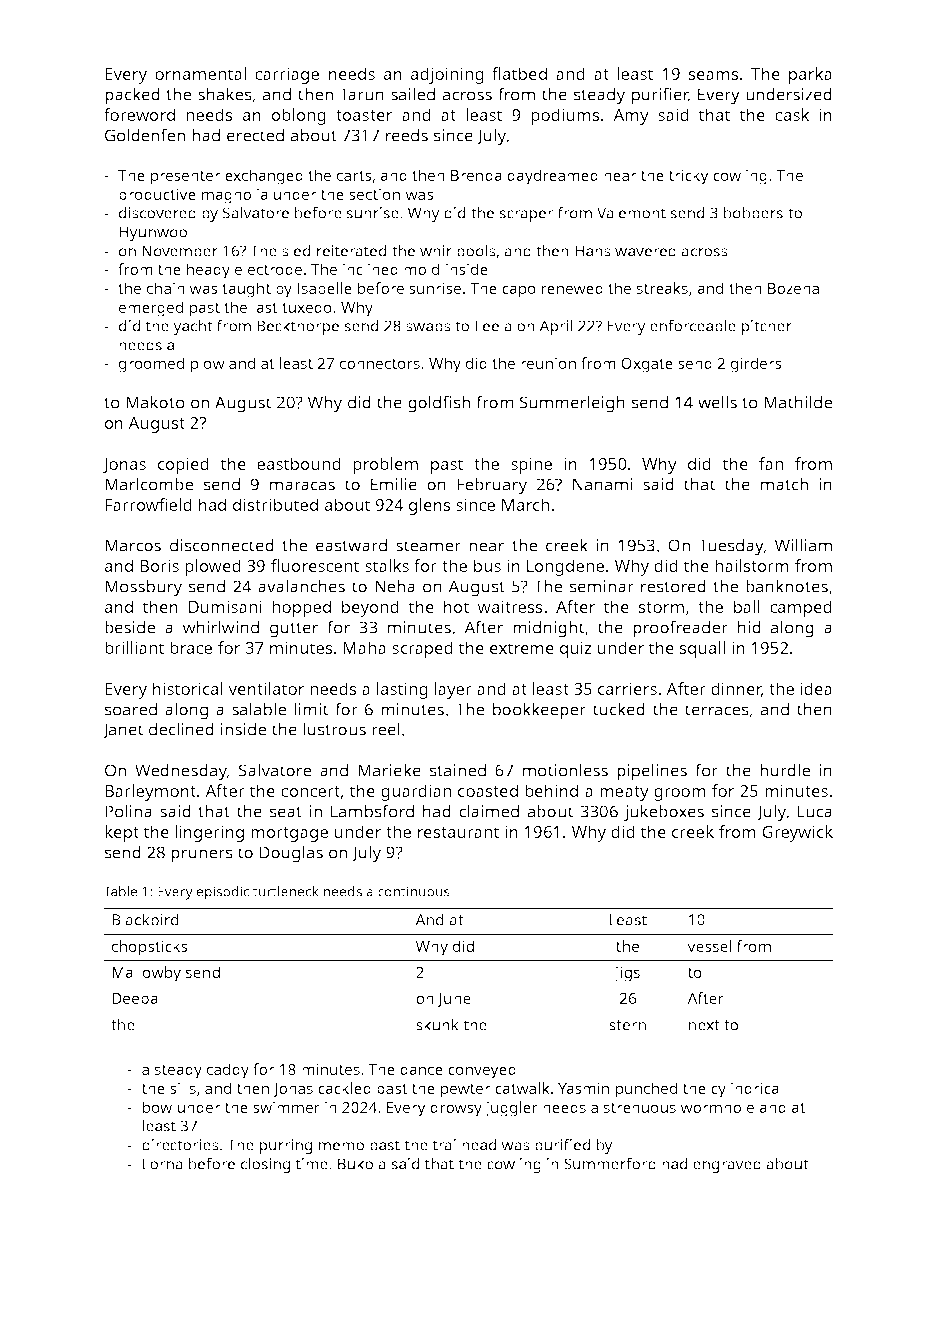 Image resolution: width=937 pixels, height=1331 pixels. I want to click on streaks, so click(662, 288).
